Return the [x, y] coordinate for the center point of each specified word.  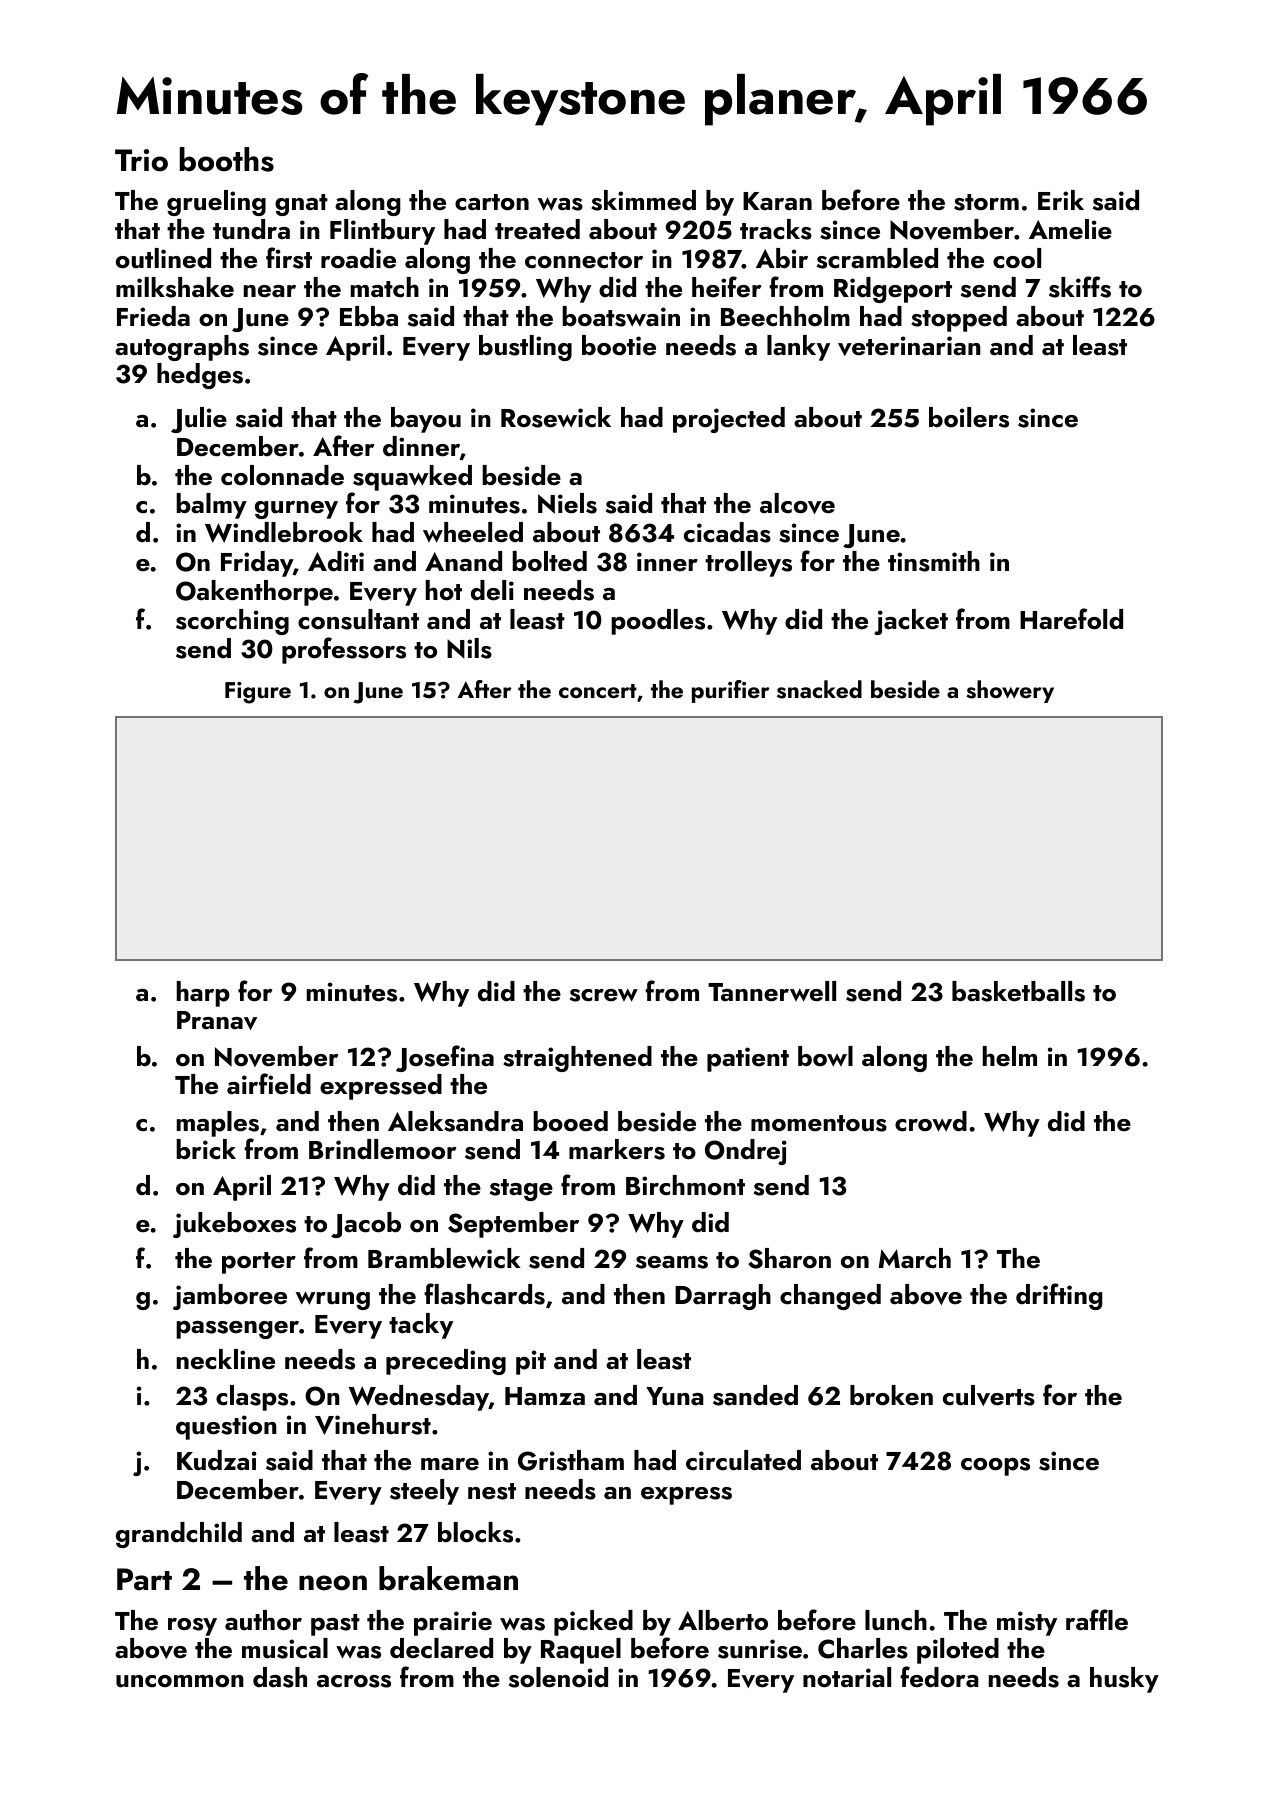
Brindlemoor [382, 1149]
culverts [989, 1395]
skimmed [643, 200]
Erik [1061, 200]
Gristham [571, 1460]
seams [672, 1262]
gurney [296, 510]
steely [424, 1492]
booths [227, 159]
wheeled [473, 532]
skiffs [1080, 287]
